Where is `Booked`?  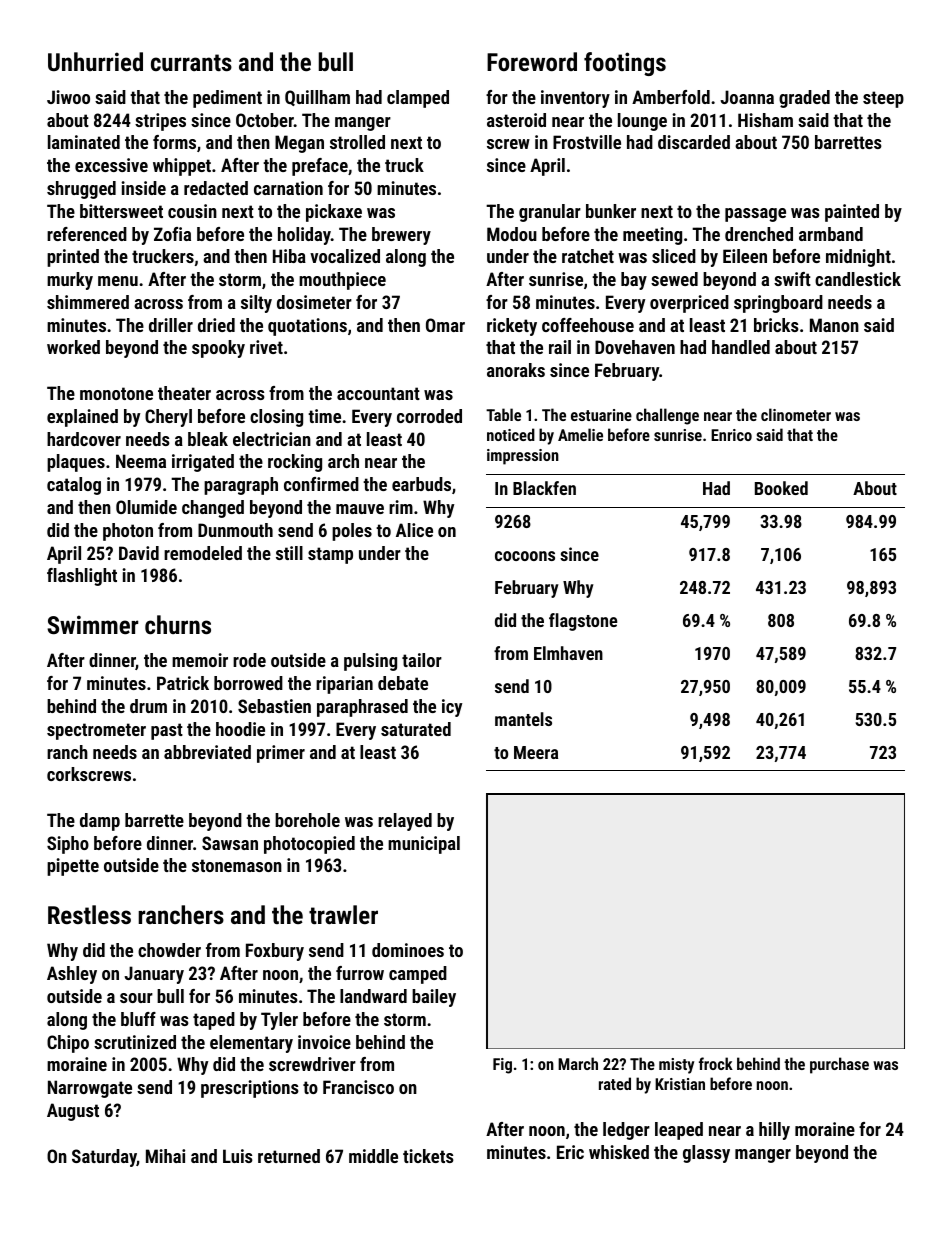 Booked is located at coordinates (781, 488).
